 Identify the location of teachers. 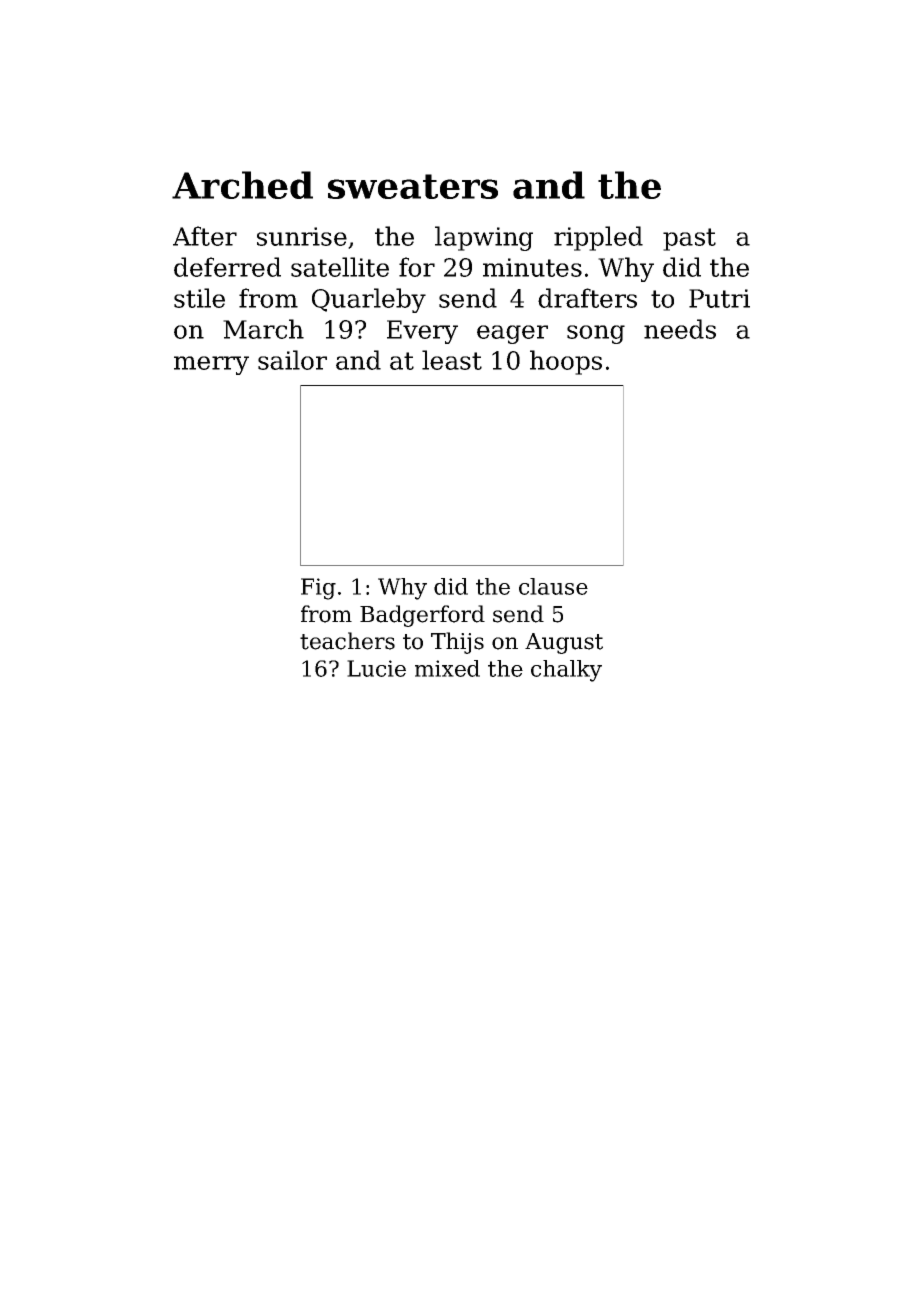
(347, 641).
